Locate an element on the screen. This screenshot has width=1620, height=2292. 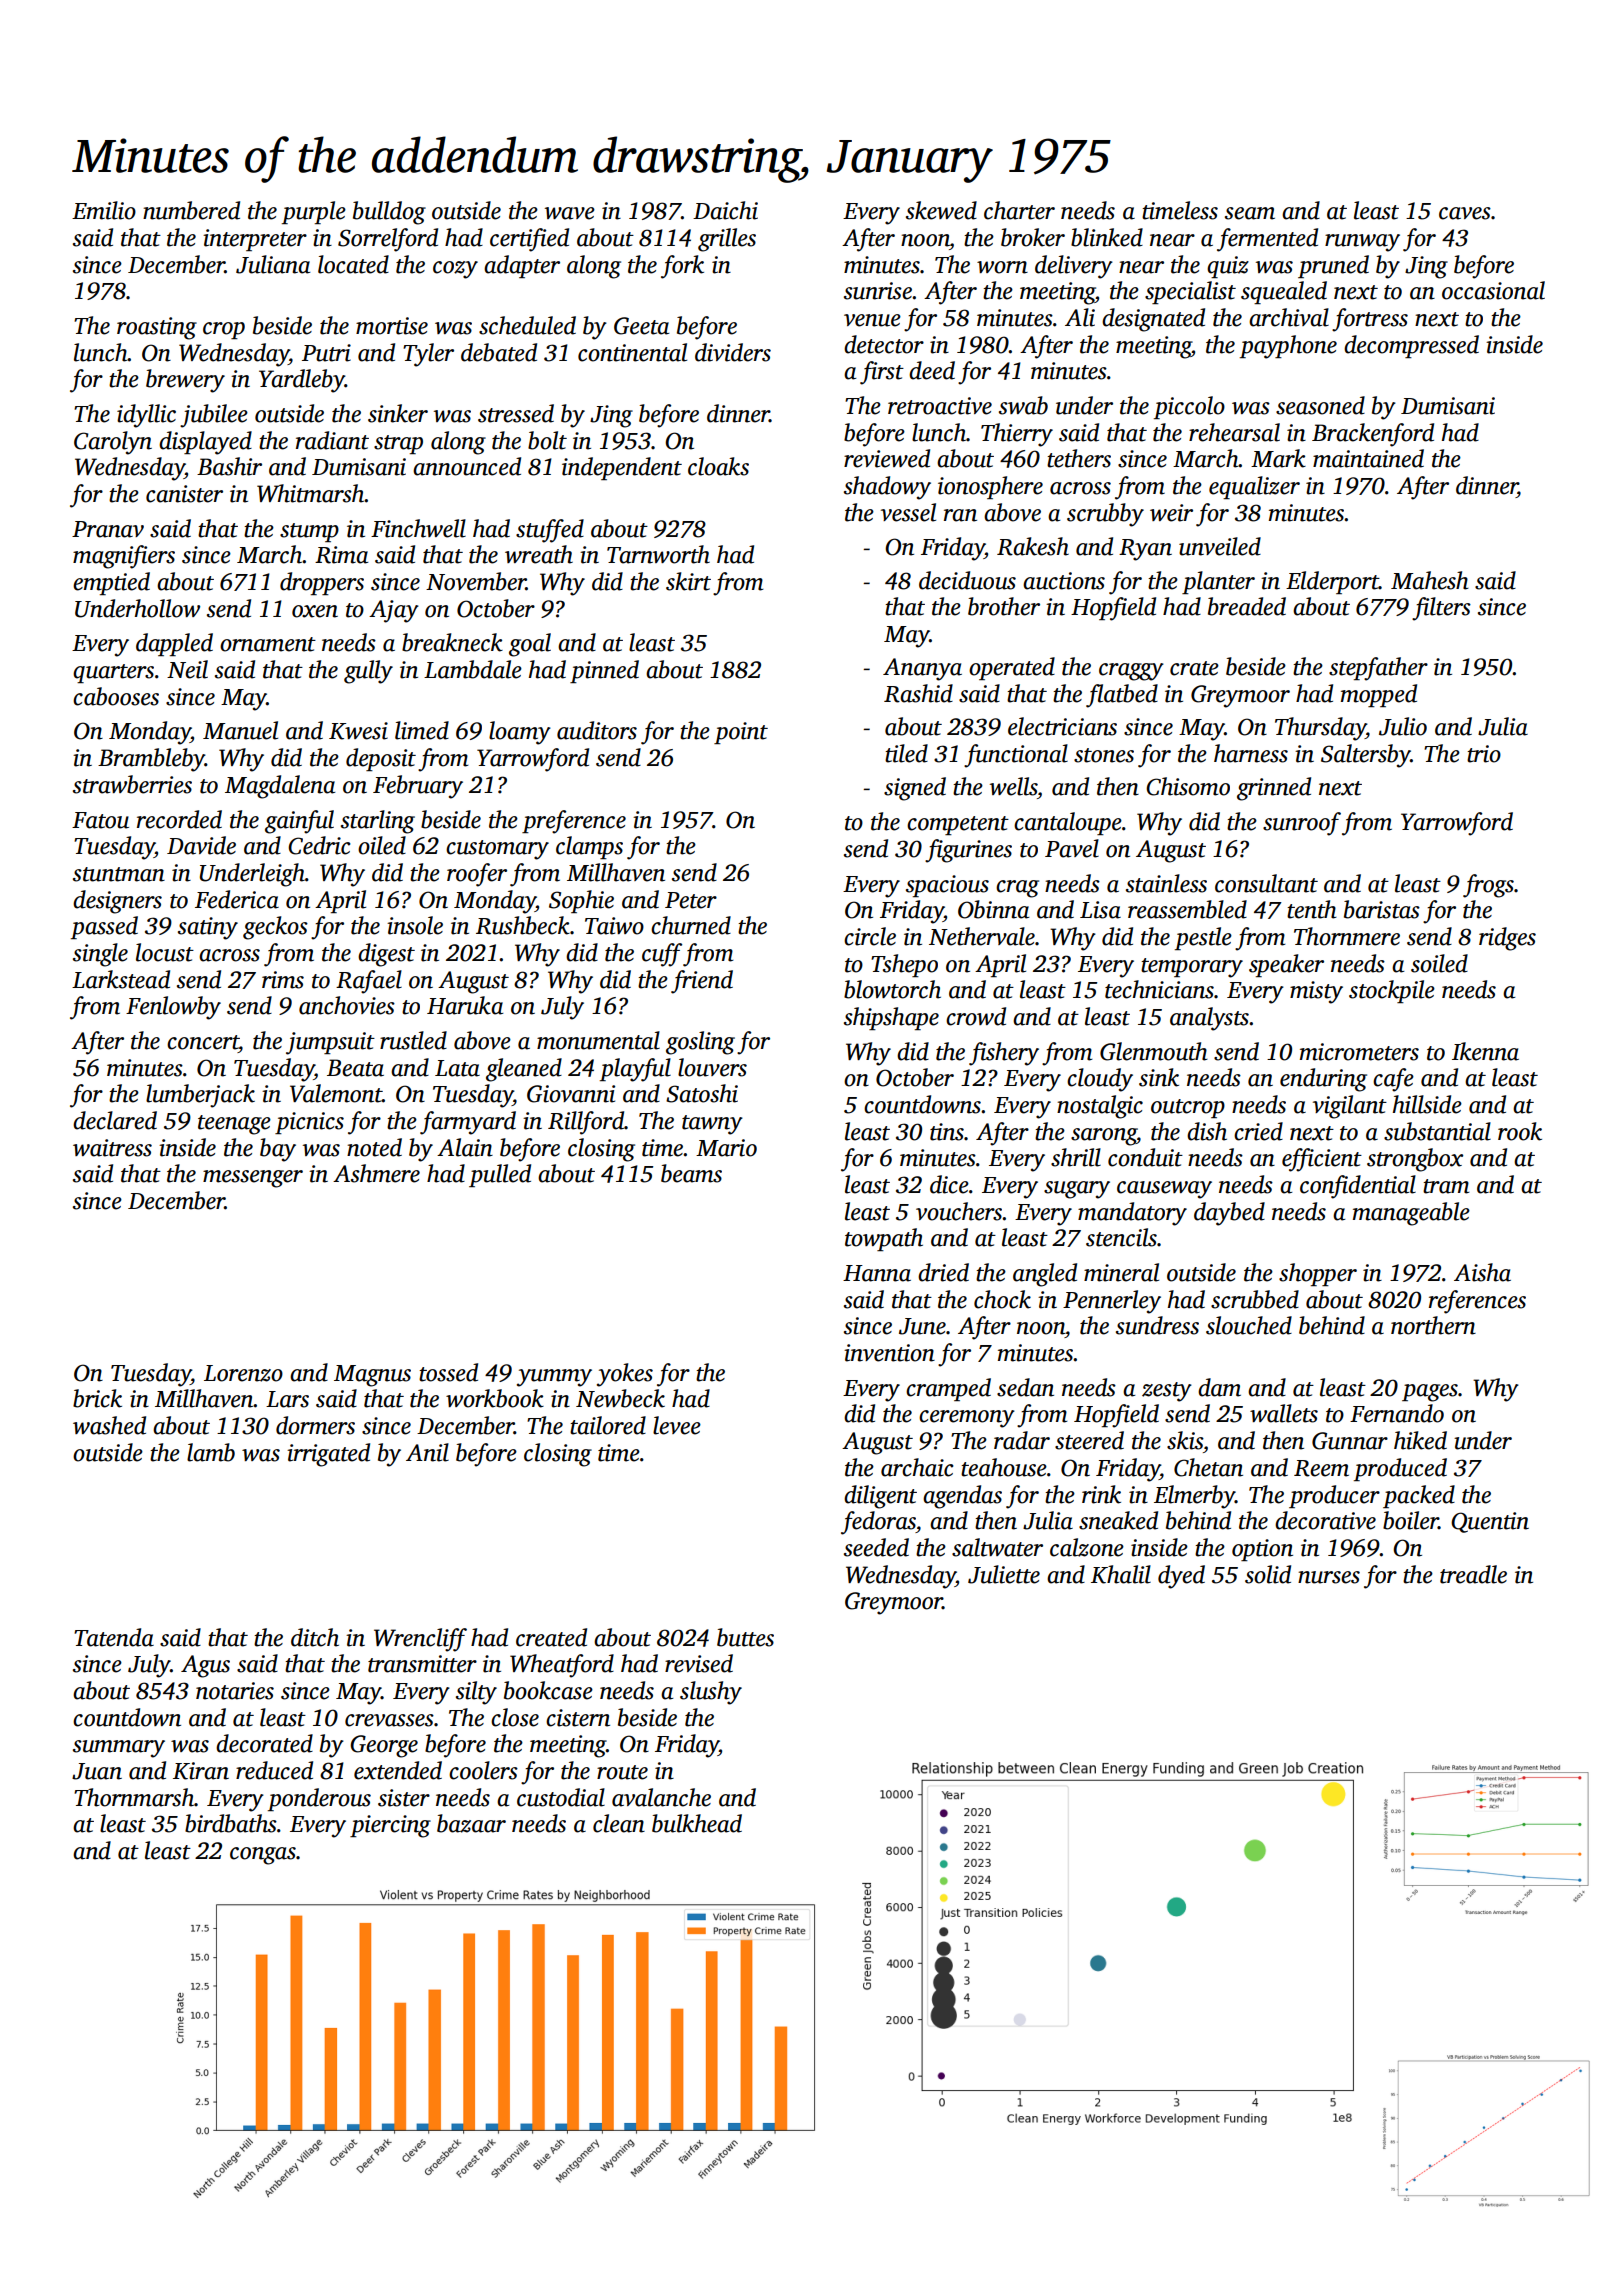
bulkhead is located at coordinates (697, 1823).
